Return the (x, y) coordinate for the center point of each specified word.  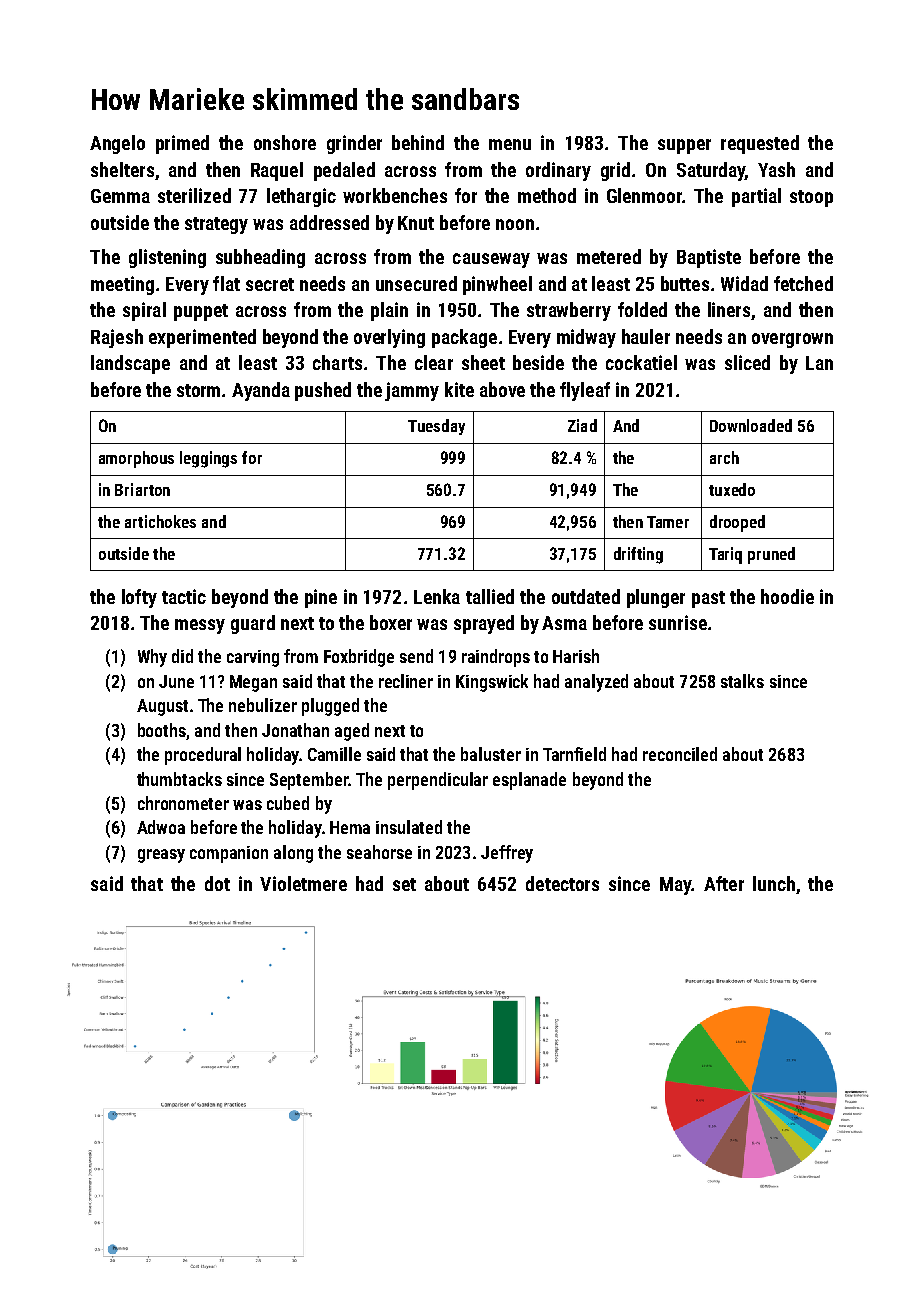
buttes (685, 283)
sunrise (678, 622)
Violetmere (303, 883)
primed (182, 144)
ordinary (558, 171)
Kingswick (492, 683)
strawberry (569, 311)
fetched (803, 283)
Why (152, 658)
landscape (130, 364)
